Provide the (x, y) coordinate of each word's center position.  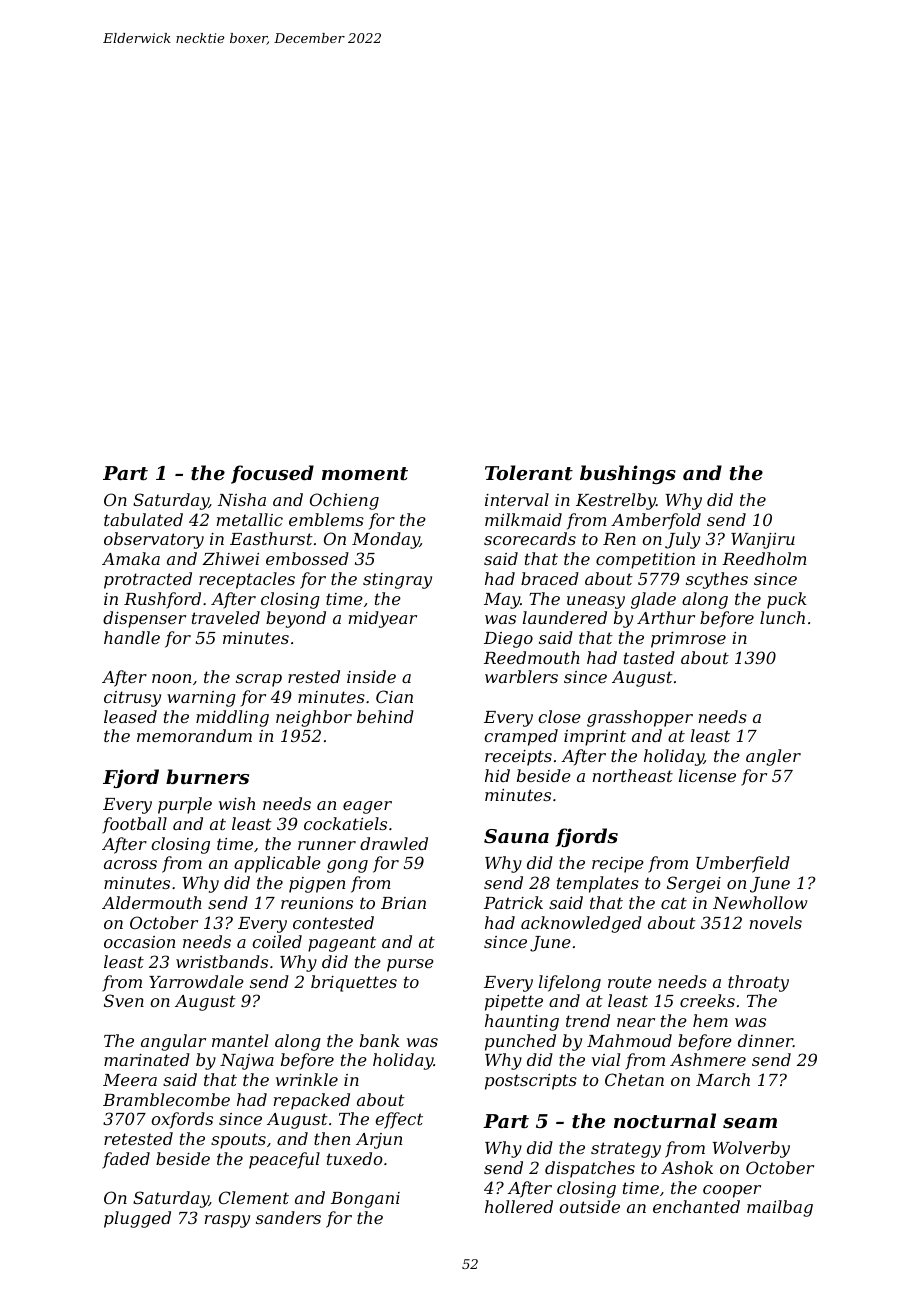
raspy (227, 1221)
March (723, 1079)
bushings (628, 474)
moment (365, 474)
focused (272, 474)
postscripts (531, 1082)
